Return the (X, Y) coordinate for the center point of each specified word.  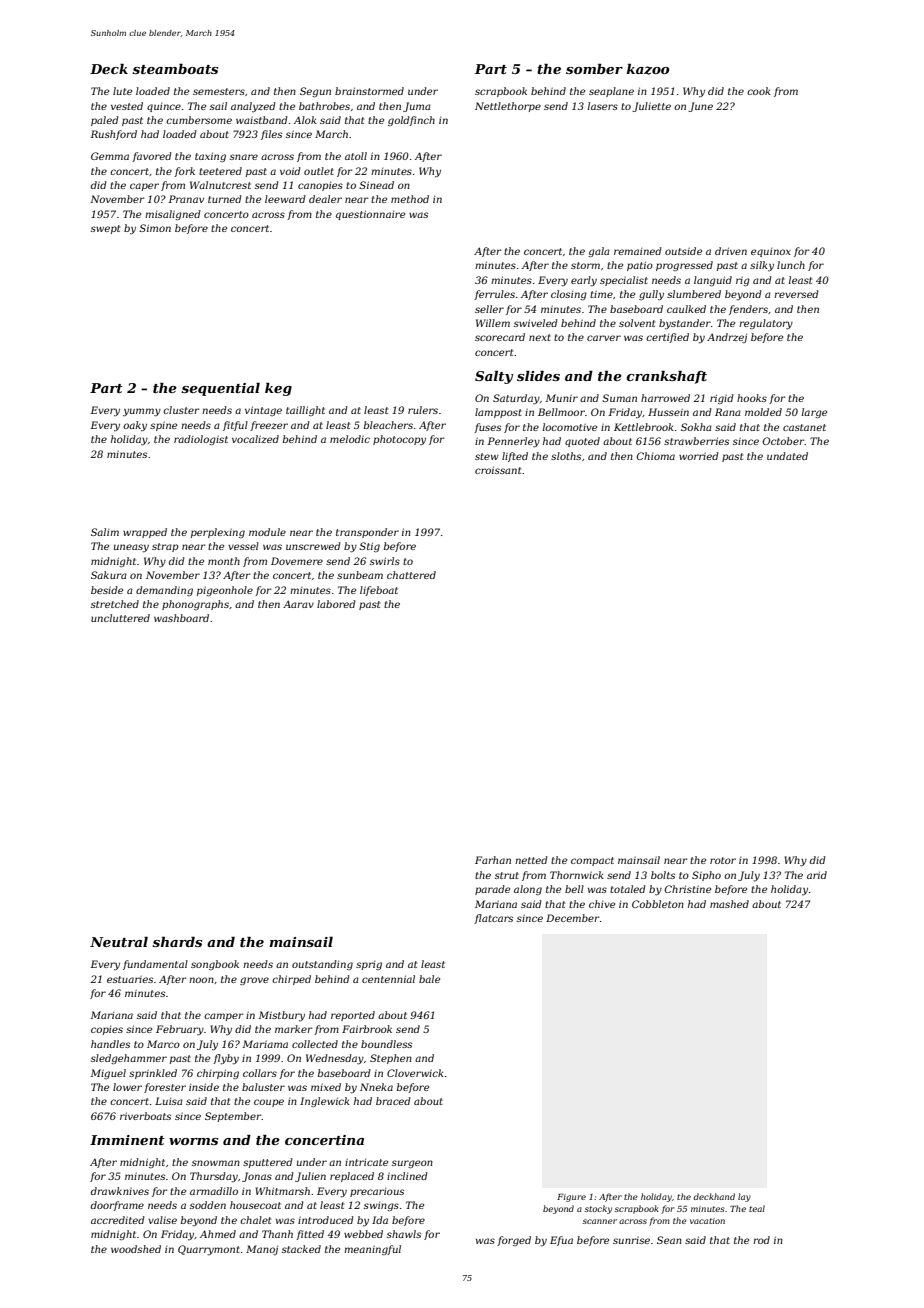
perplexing (218, 533)
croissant (498, 470)
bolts (663, 875)
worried (699, 456)
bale (429, 979)
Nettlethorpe (508, 107)
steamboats (175, 69)
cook (759, 91)
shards (177, 942)
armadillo (214, 1191)
